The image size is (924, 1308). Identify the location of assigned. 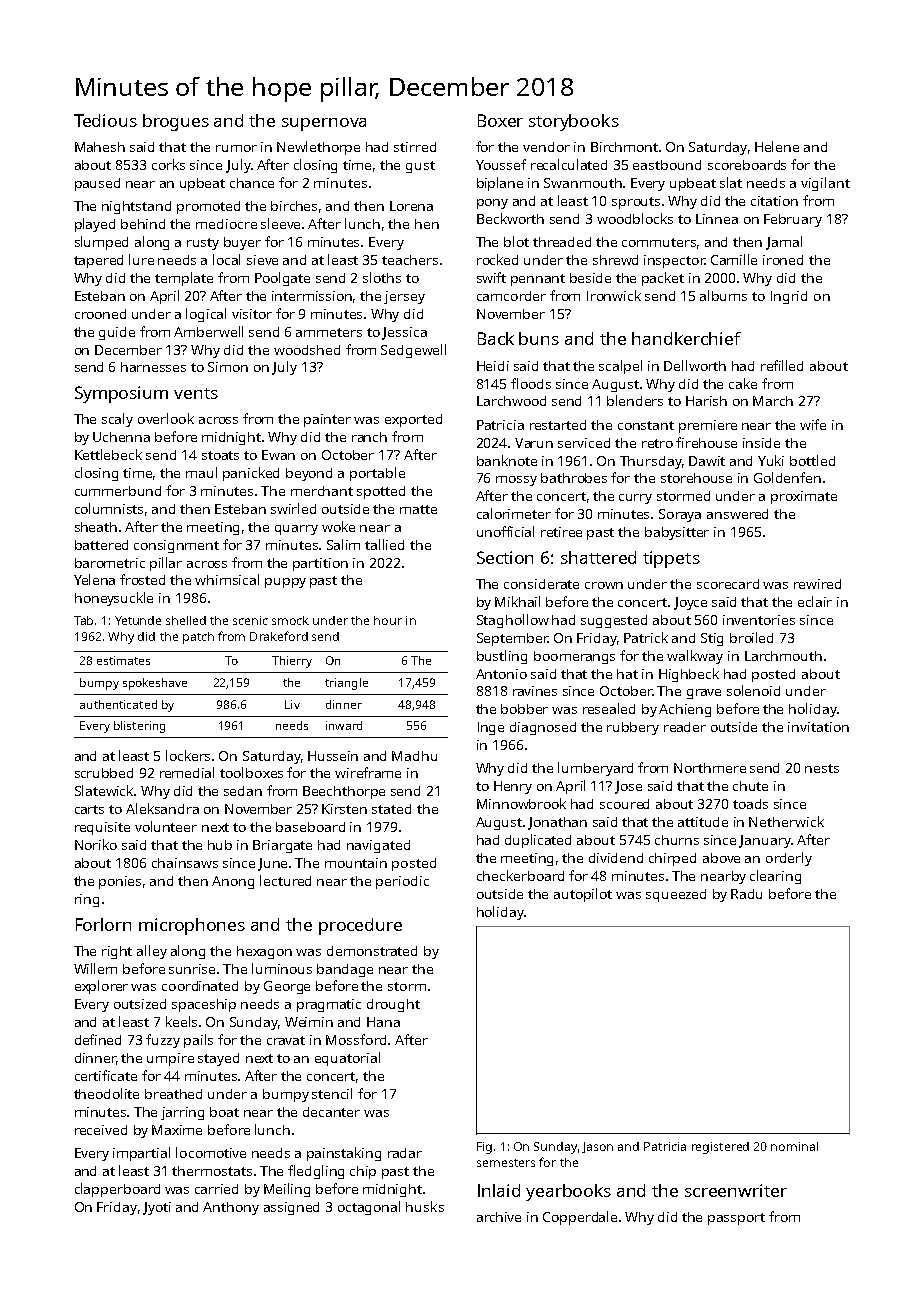
(291, 1208).
